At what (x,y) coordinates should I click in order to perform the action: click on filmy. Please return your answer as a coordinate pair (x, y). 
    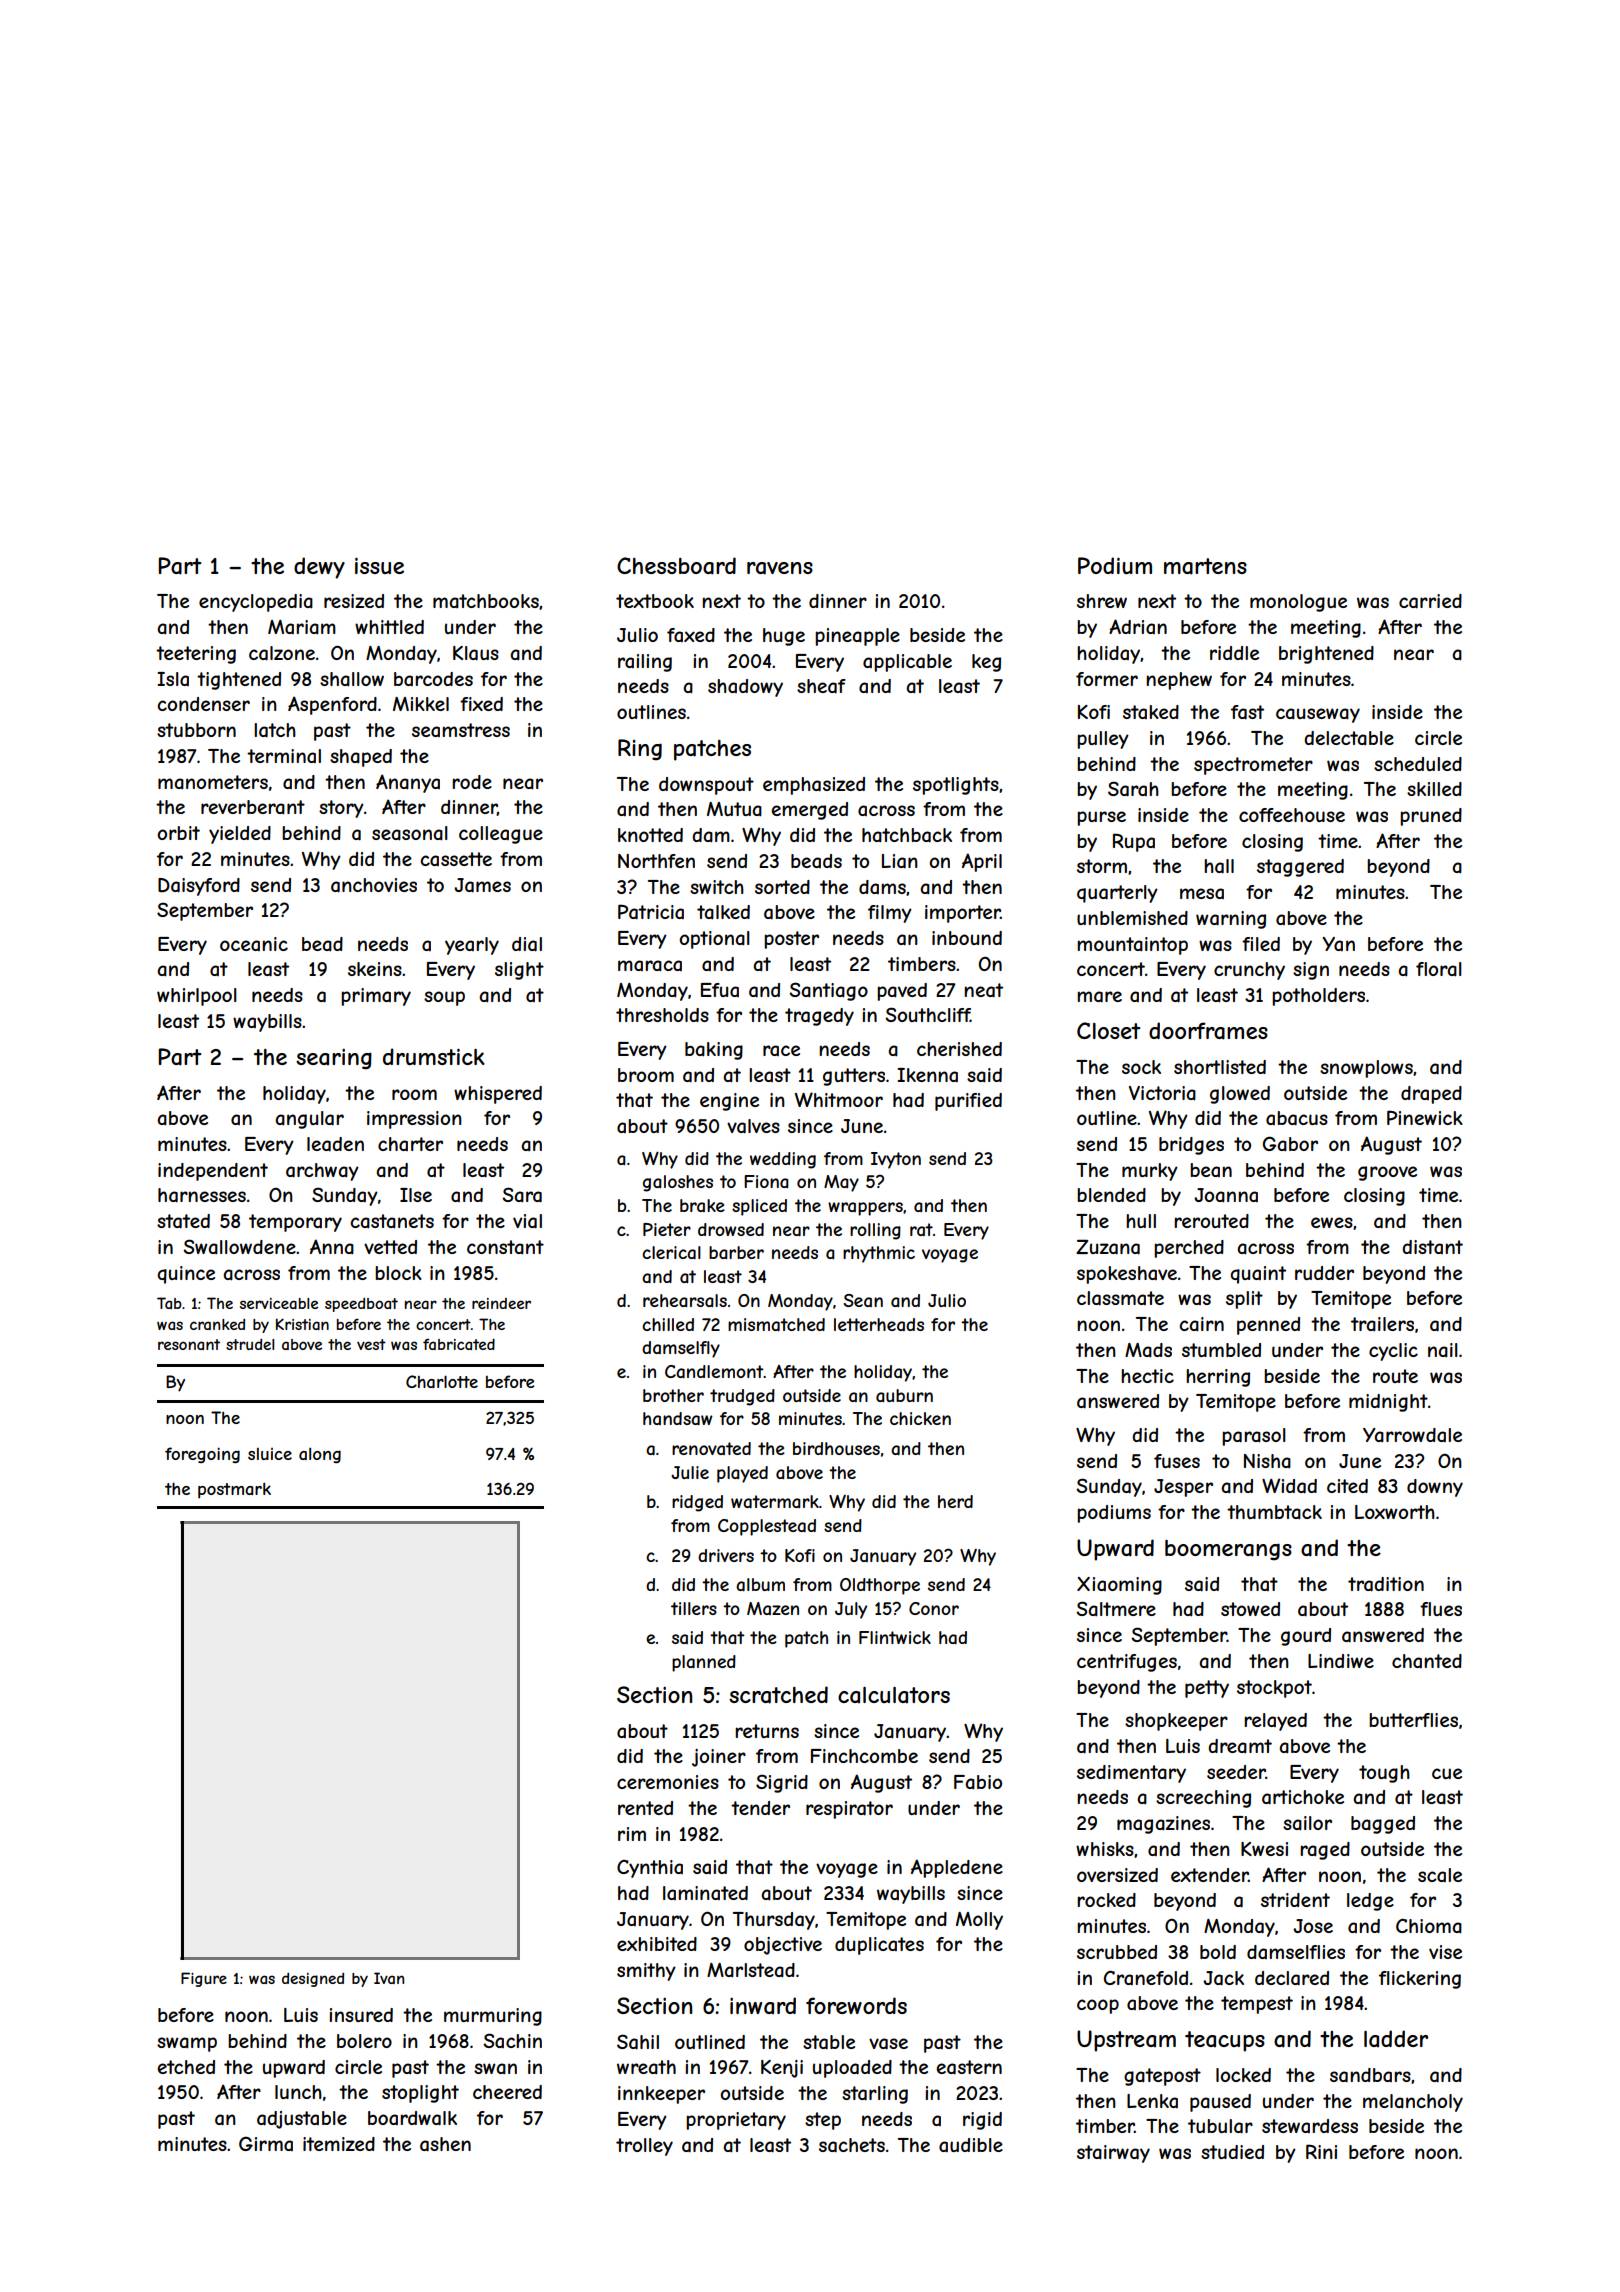
    Looking at the image, I should click on (890, 914).
